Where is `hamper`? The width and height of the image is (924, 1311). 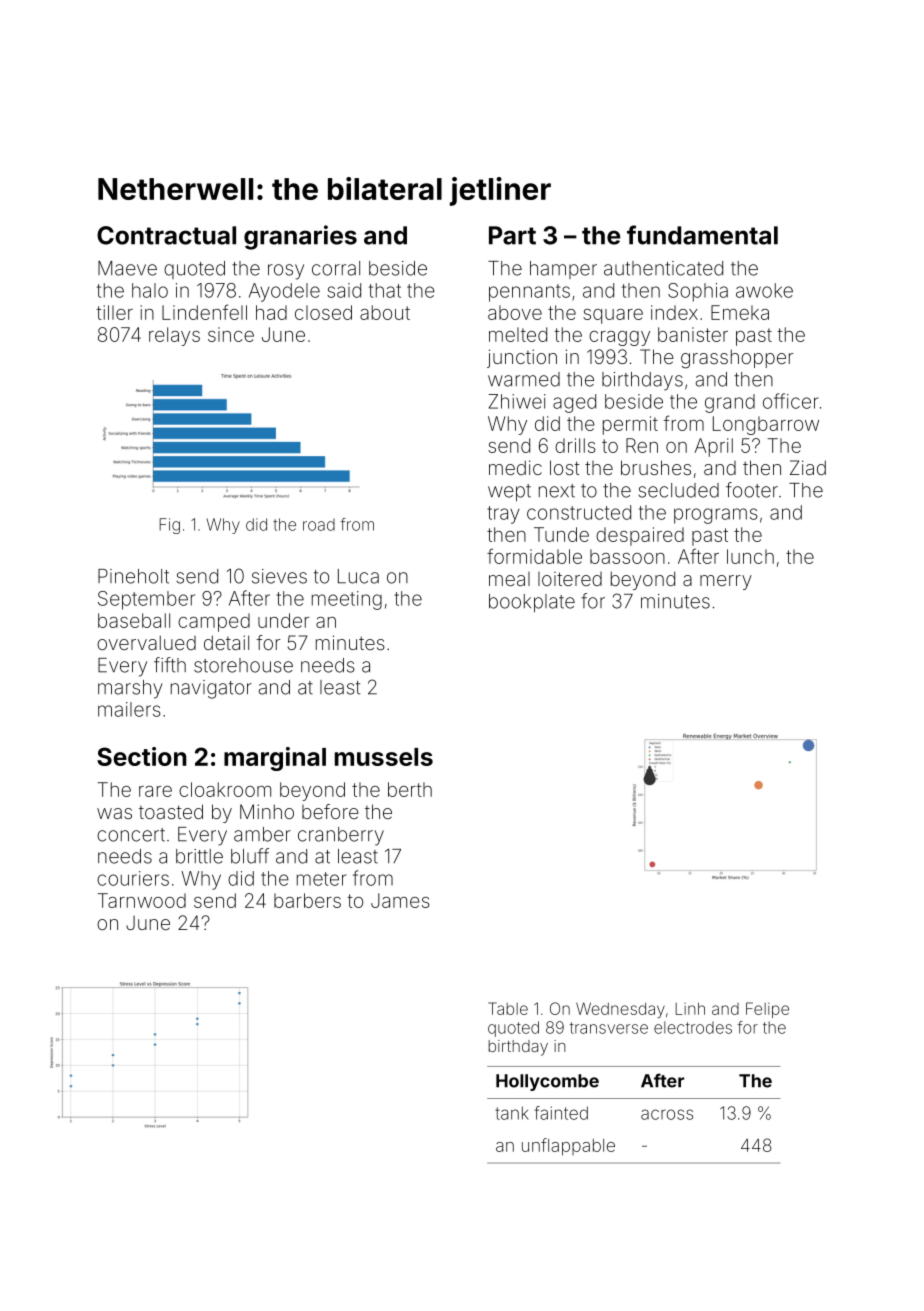 hamper is located at coordinates (563, 270).
